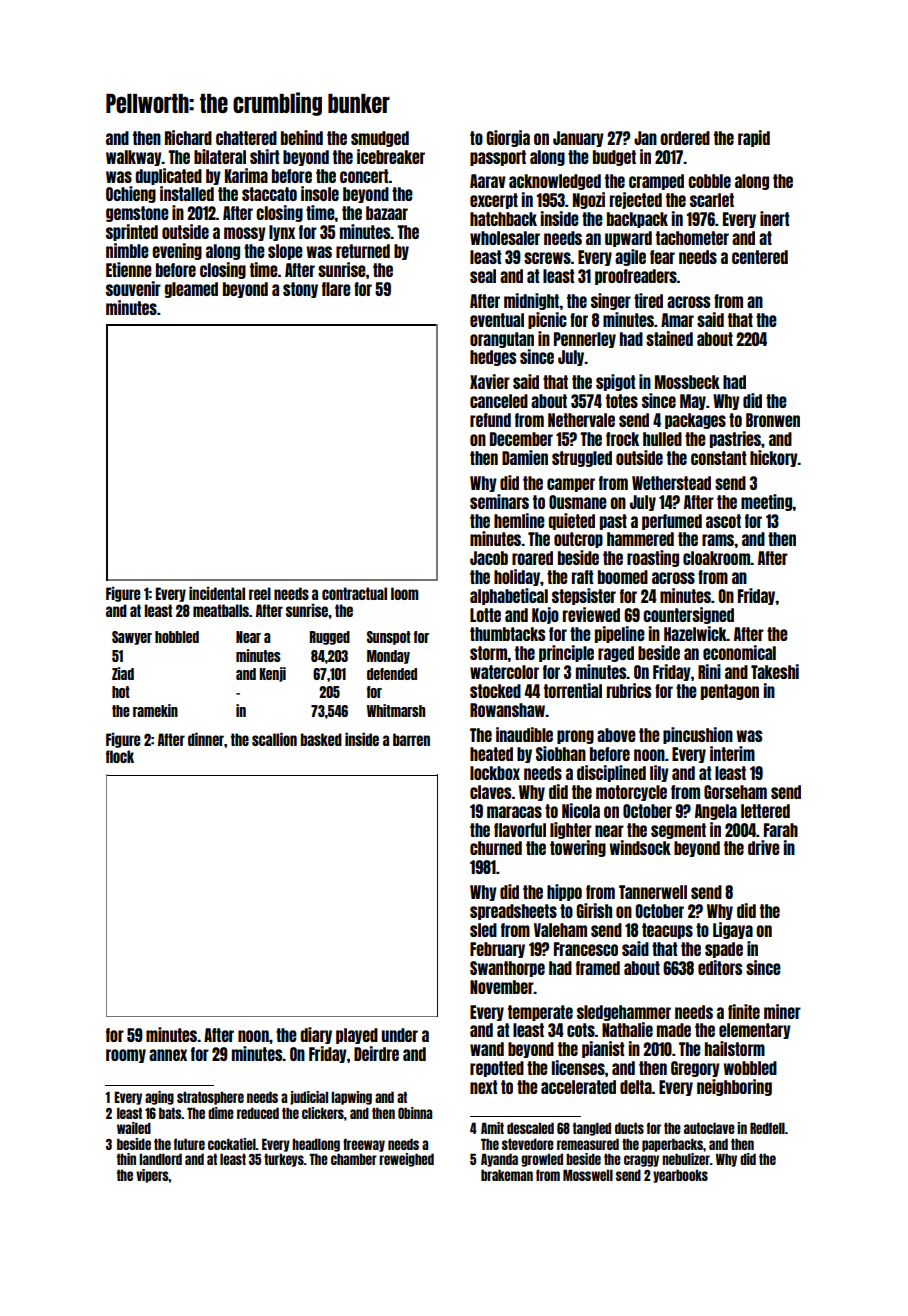 Image resolution: width=908 pixels, height=1316 pixels. What do you see at coordinates (496, 848) in the screenshot?
I see `churned` at bounding box center [496, 848].
